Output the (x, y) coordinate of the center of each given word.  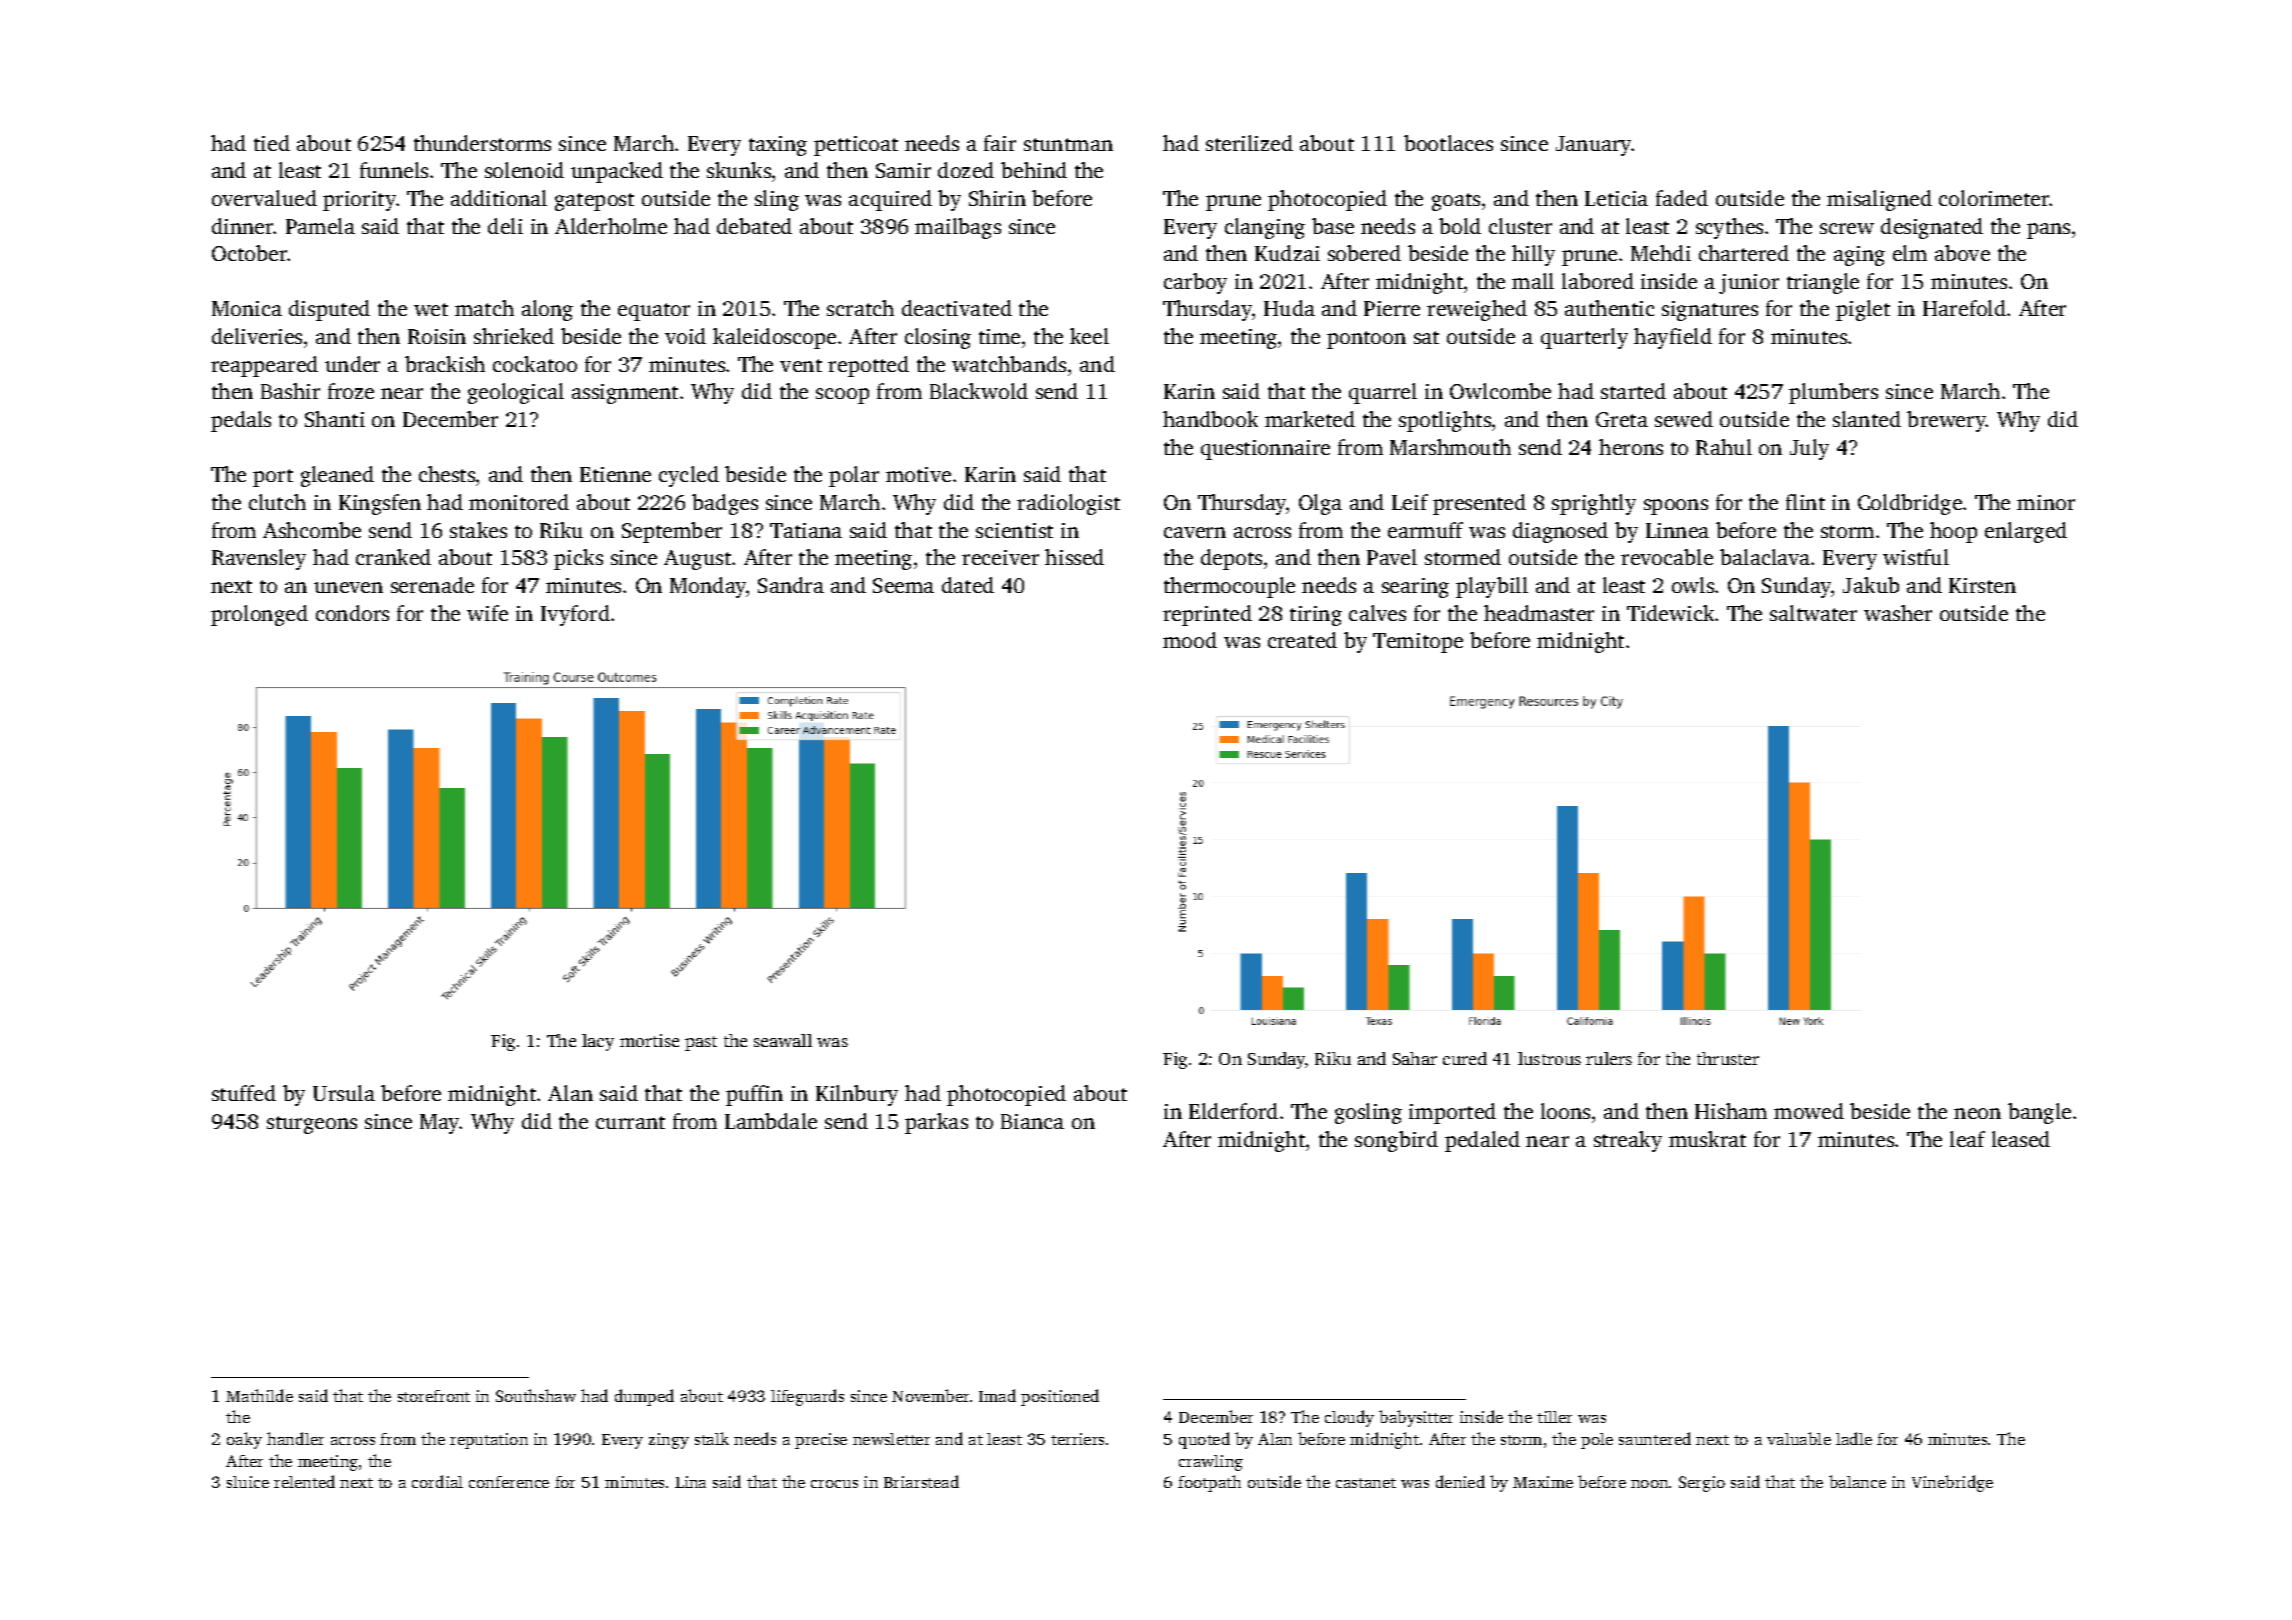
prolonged (259, 615)
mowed (1809, 1111)
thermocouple (1229, 587)
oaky (244, 1440)
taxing (778, 146)
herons (1631, 447)
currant (630, 1122)
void (685, 336)
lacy (598, 1042)
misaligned (1879, 200)
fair (1000, 143)
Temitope (1418, 643)
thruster (1728, 1058)
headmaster (1539, 613)
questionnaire (1265, 450)
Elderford (1233, 1111)
